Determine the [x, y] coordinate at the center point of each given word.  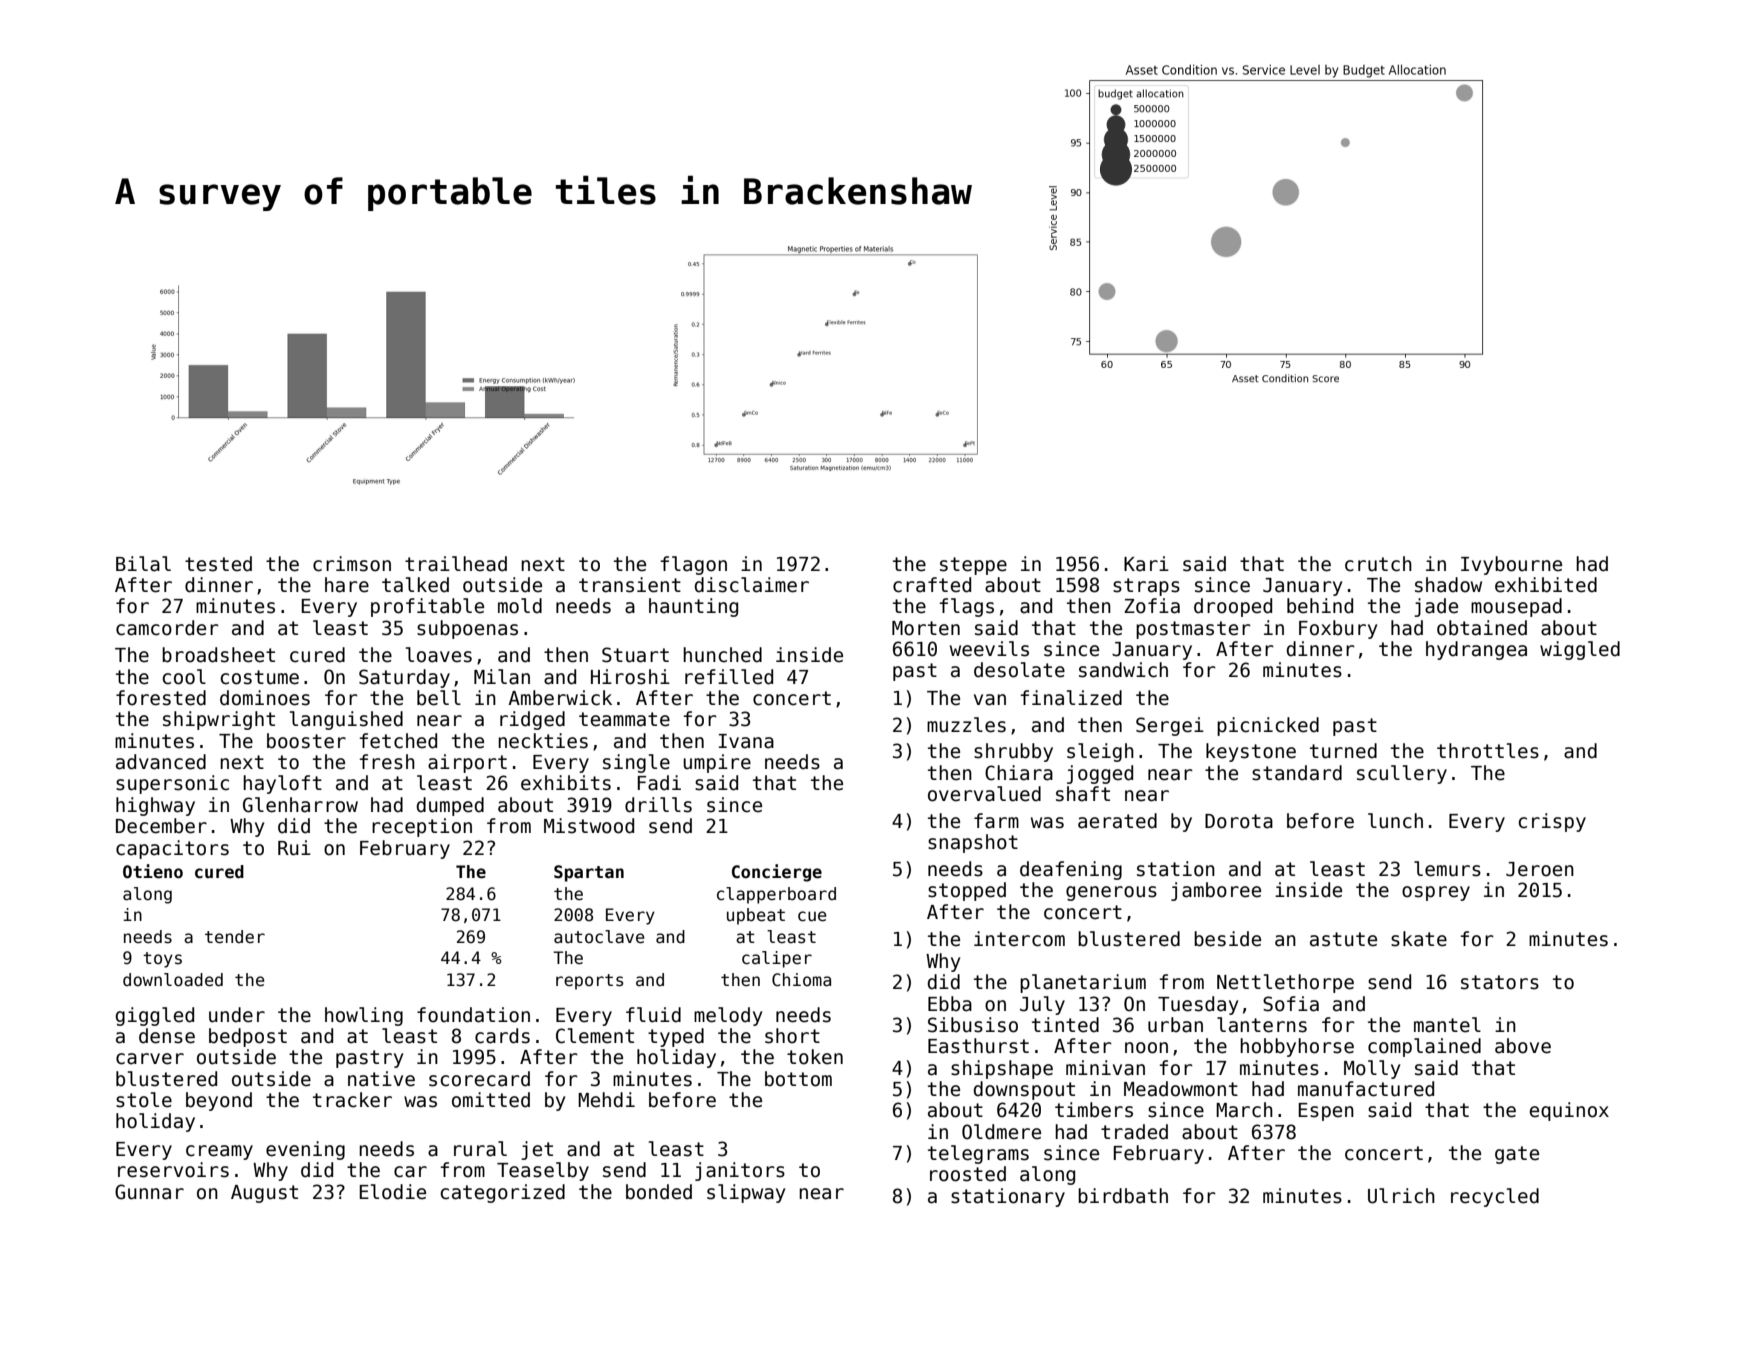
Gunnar [149, 1192]
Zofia [1152, 606]
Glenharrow [300, 805]
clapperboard [776, 895]
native [381, 1079]
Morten [926, 628]
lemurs [1447, 869]
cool [184, 677]
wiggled [1580, 650]
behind [1320, 606]
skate [1419, 939]
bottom [798, 1079]
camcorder [167, 628]
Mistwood [589, 826]
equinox [1569, 1111]
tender [235, 937]
